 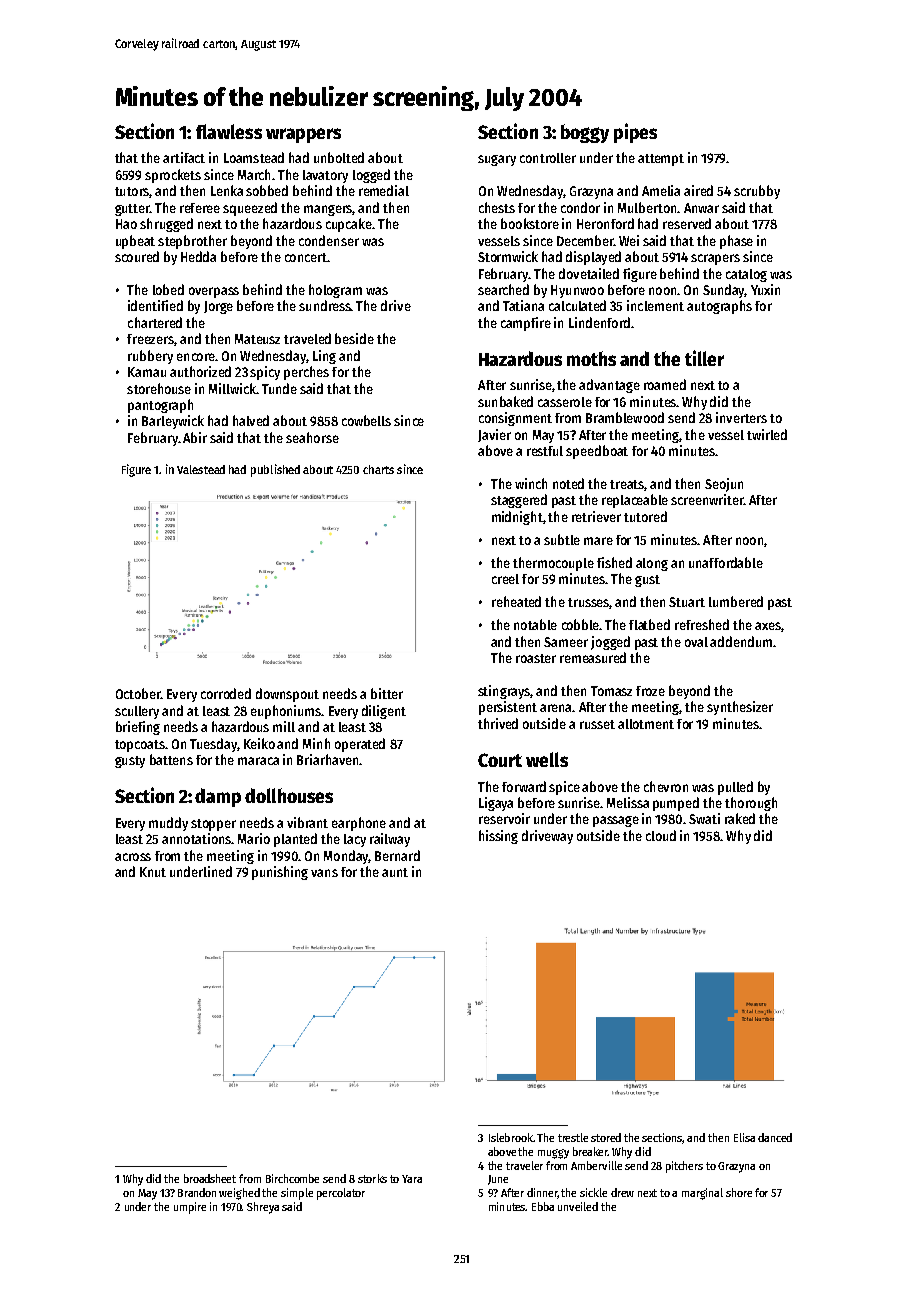 What do you see at coordinates (227, 190) in the image?
I see `Lenka` at bounding box center [227, 190].
